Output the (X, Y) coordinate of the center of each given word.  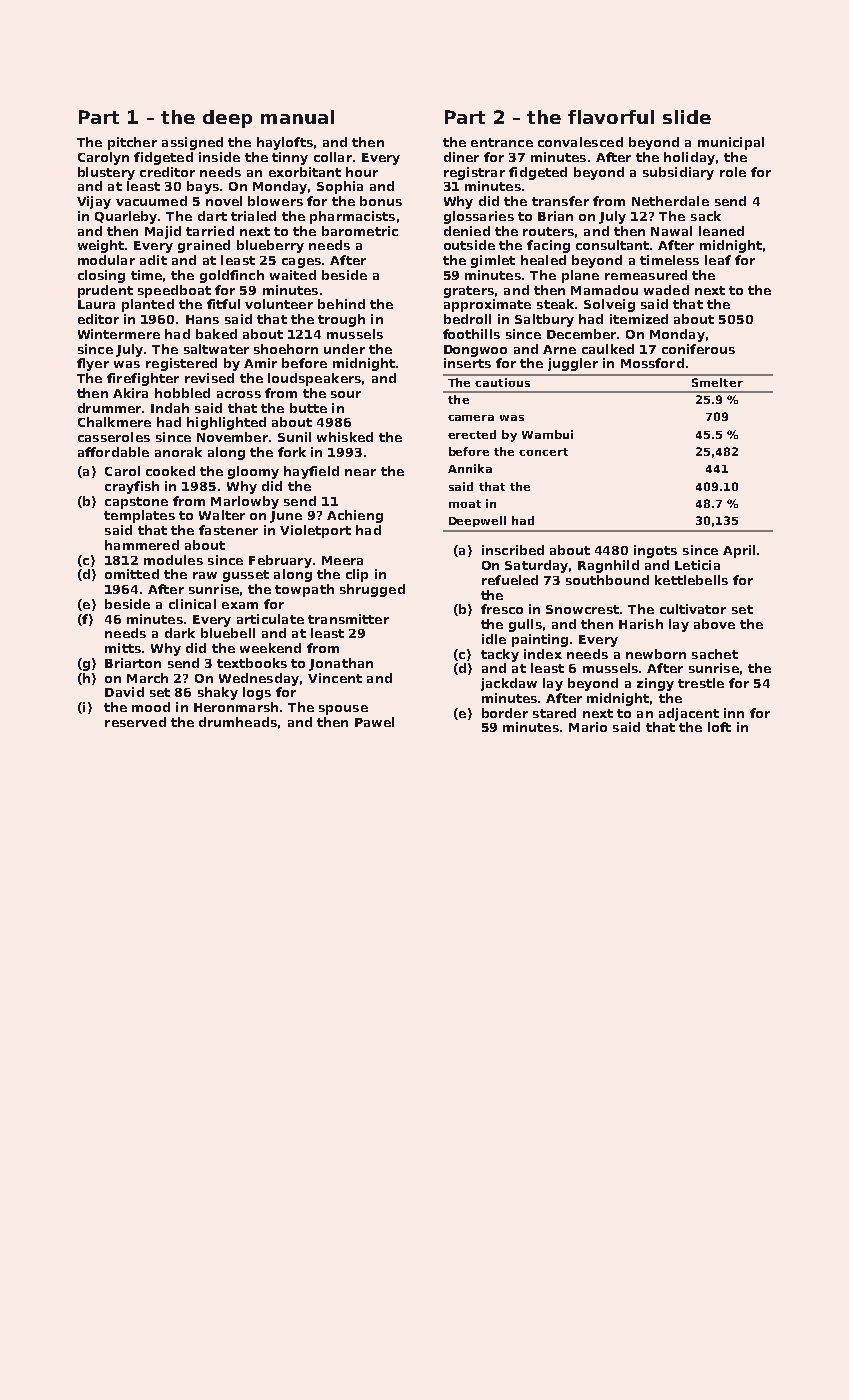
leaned (721, 231)
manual (297, 117)
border (505, 713)
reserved (135, 722)
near (360, 472)
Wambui (547, 434)
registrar (474, 173)
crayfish (132, 487)
